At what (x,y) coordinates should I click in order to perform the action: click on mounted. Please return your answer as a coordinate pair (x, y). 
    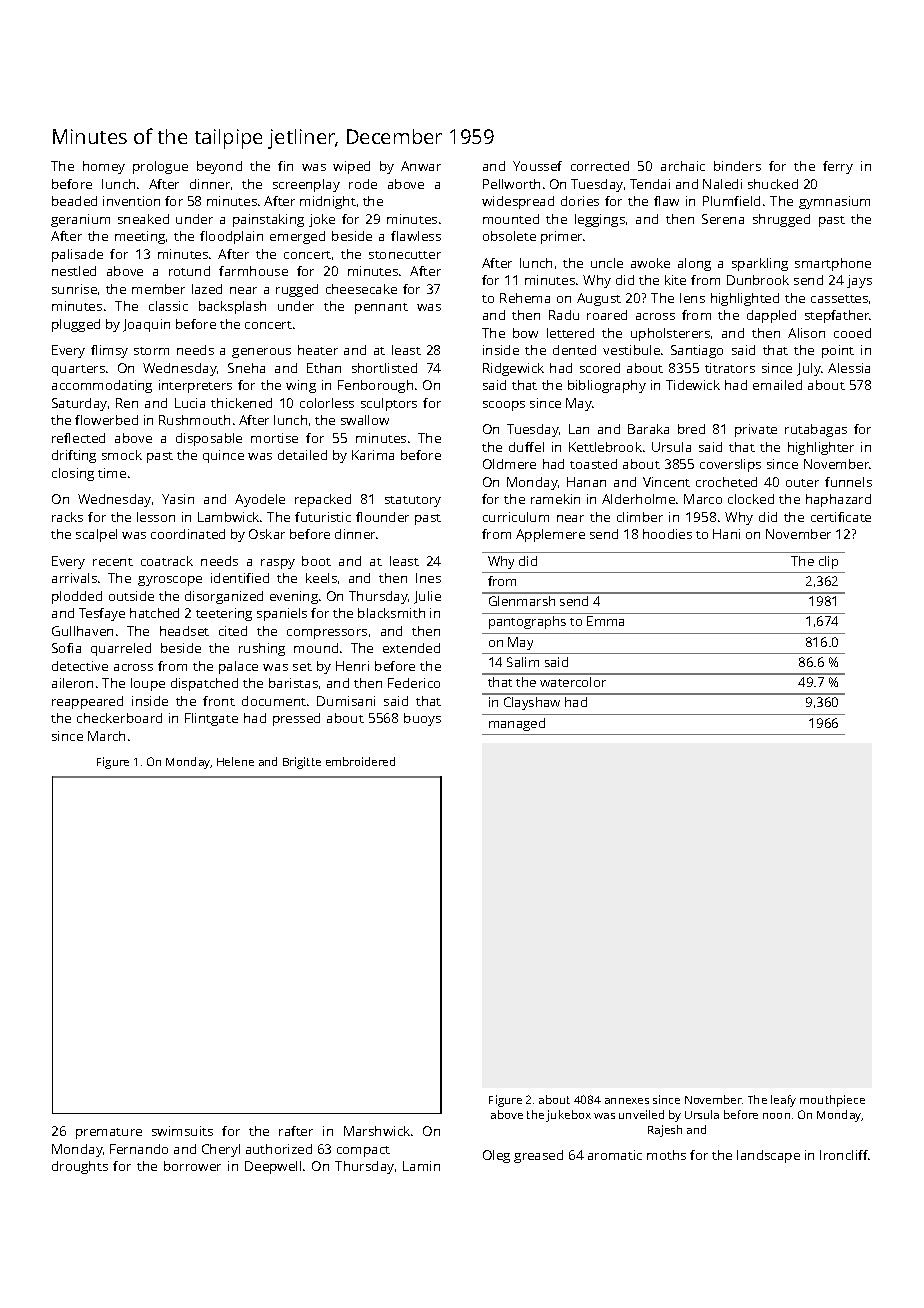
    Looking at the image, I should click on (511, 219).
